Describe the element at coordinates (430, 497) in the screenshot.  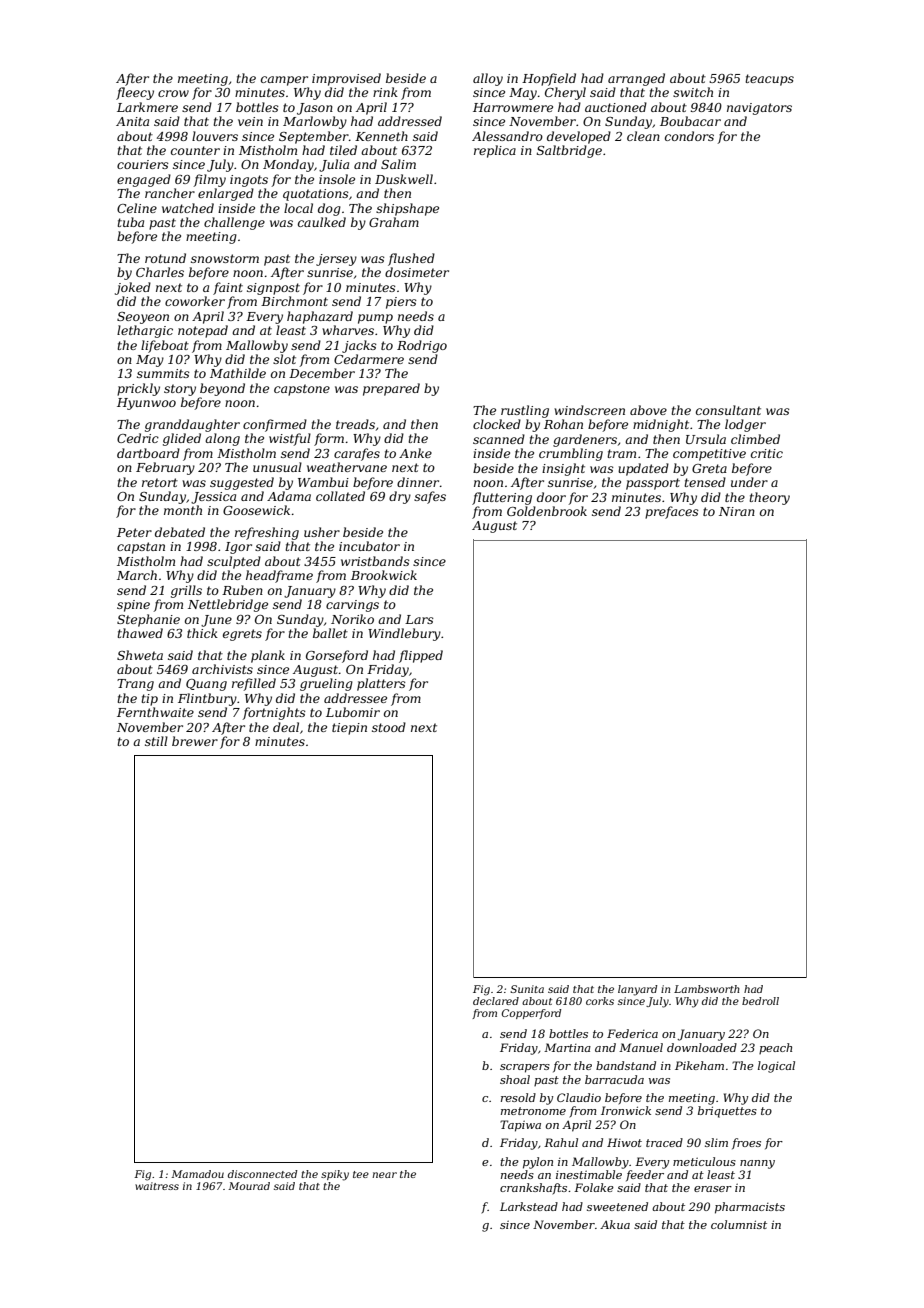
I see `safes` at that location.
